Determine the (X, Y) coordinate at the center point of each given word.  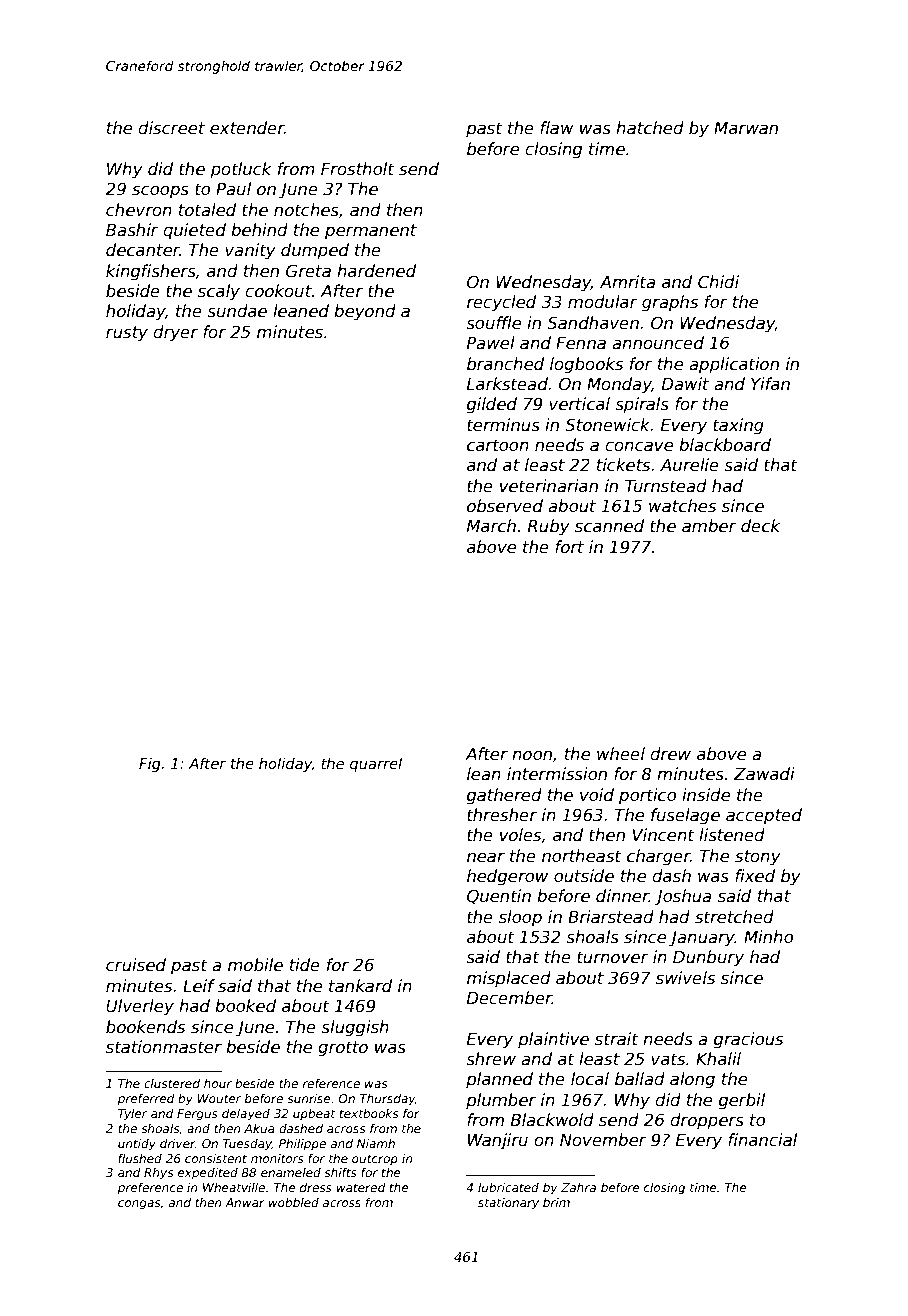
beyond (365, 312)
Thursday (387, 1100)
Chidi (718, 282)
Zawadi (764, 774)
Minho (768, 937)
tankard (360, 986)
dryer (175, 333)
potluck (241, 170)
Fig (150, 765)
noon (532, 755)
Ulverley (140, 1007)
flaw (557, 127)
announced (658, 343)
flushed (140, 1158)
